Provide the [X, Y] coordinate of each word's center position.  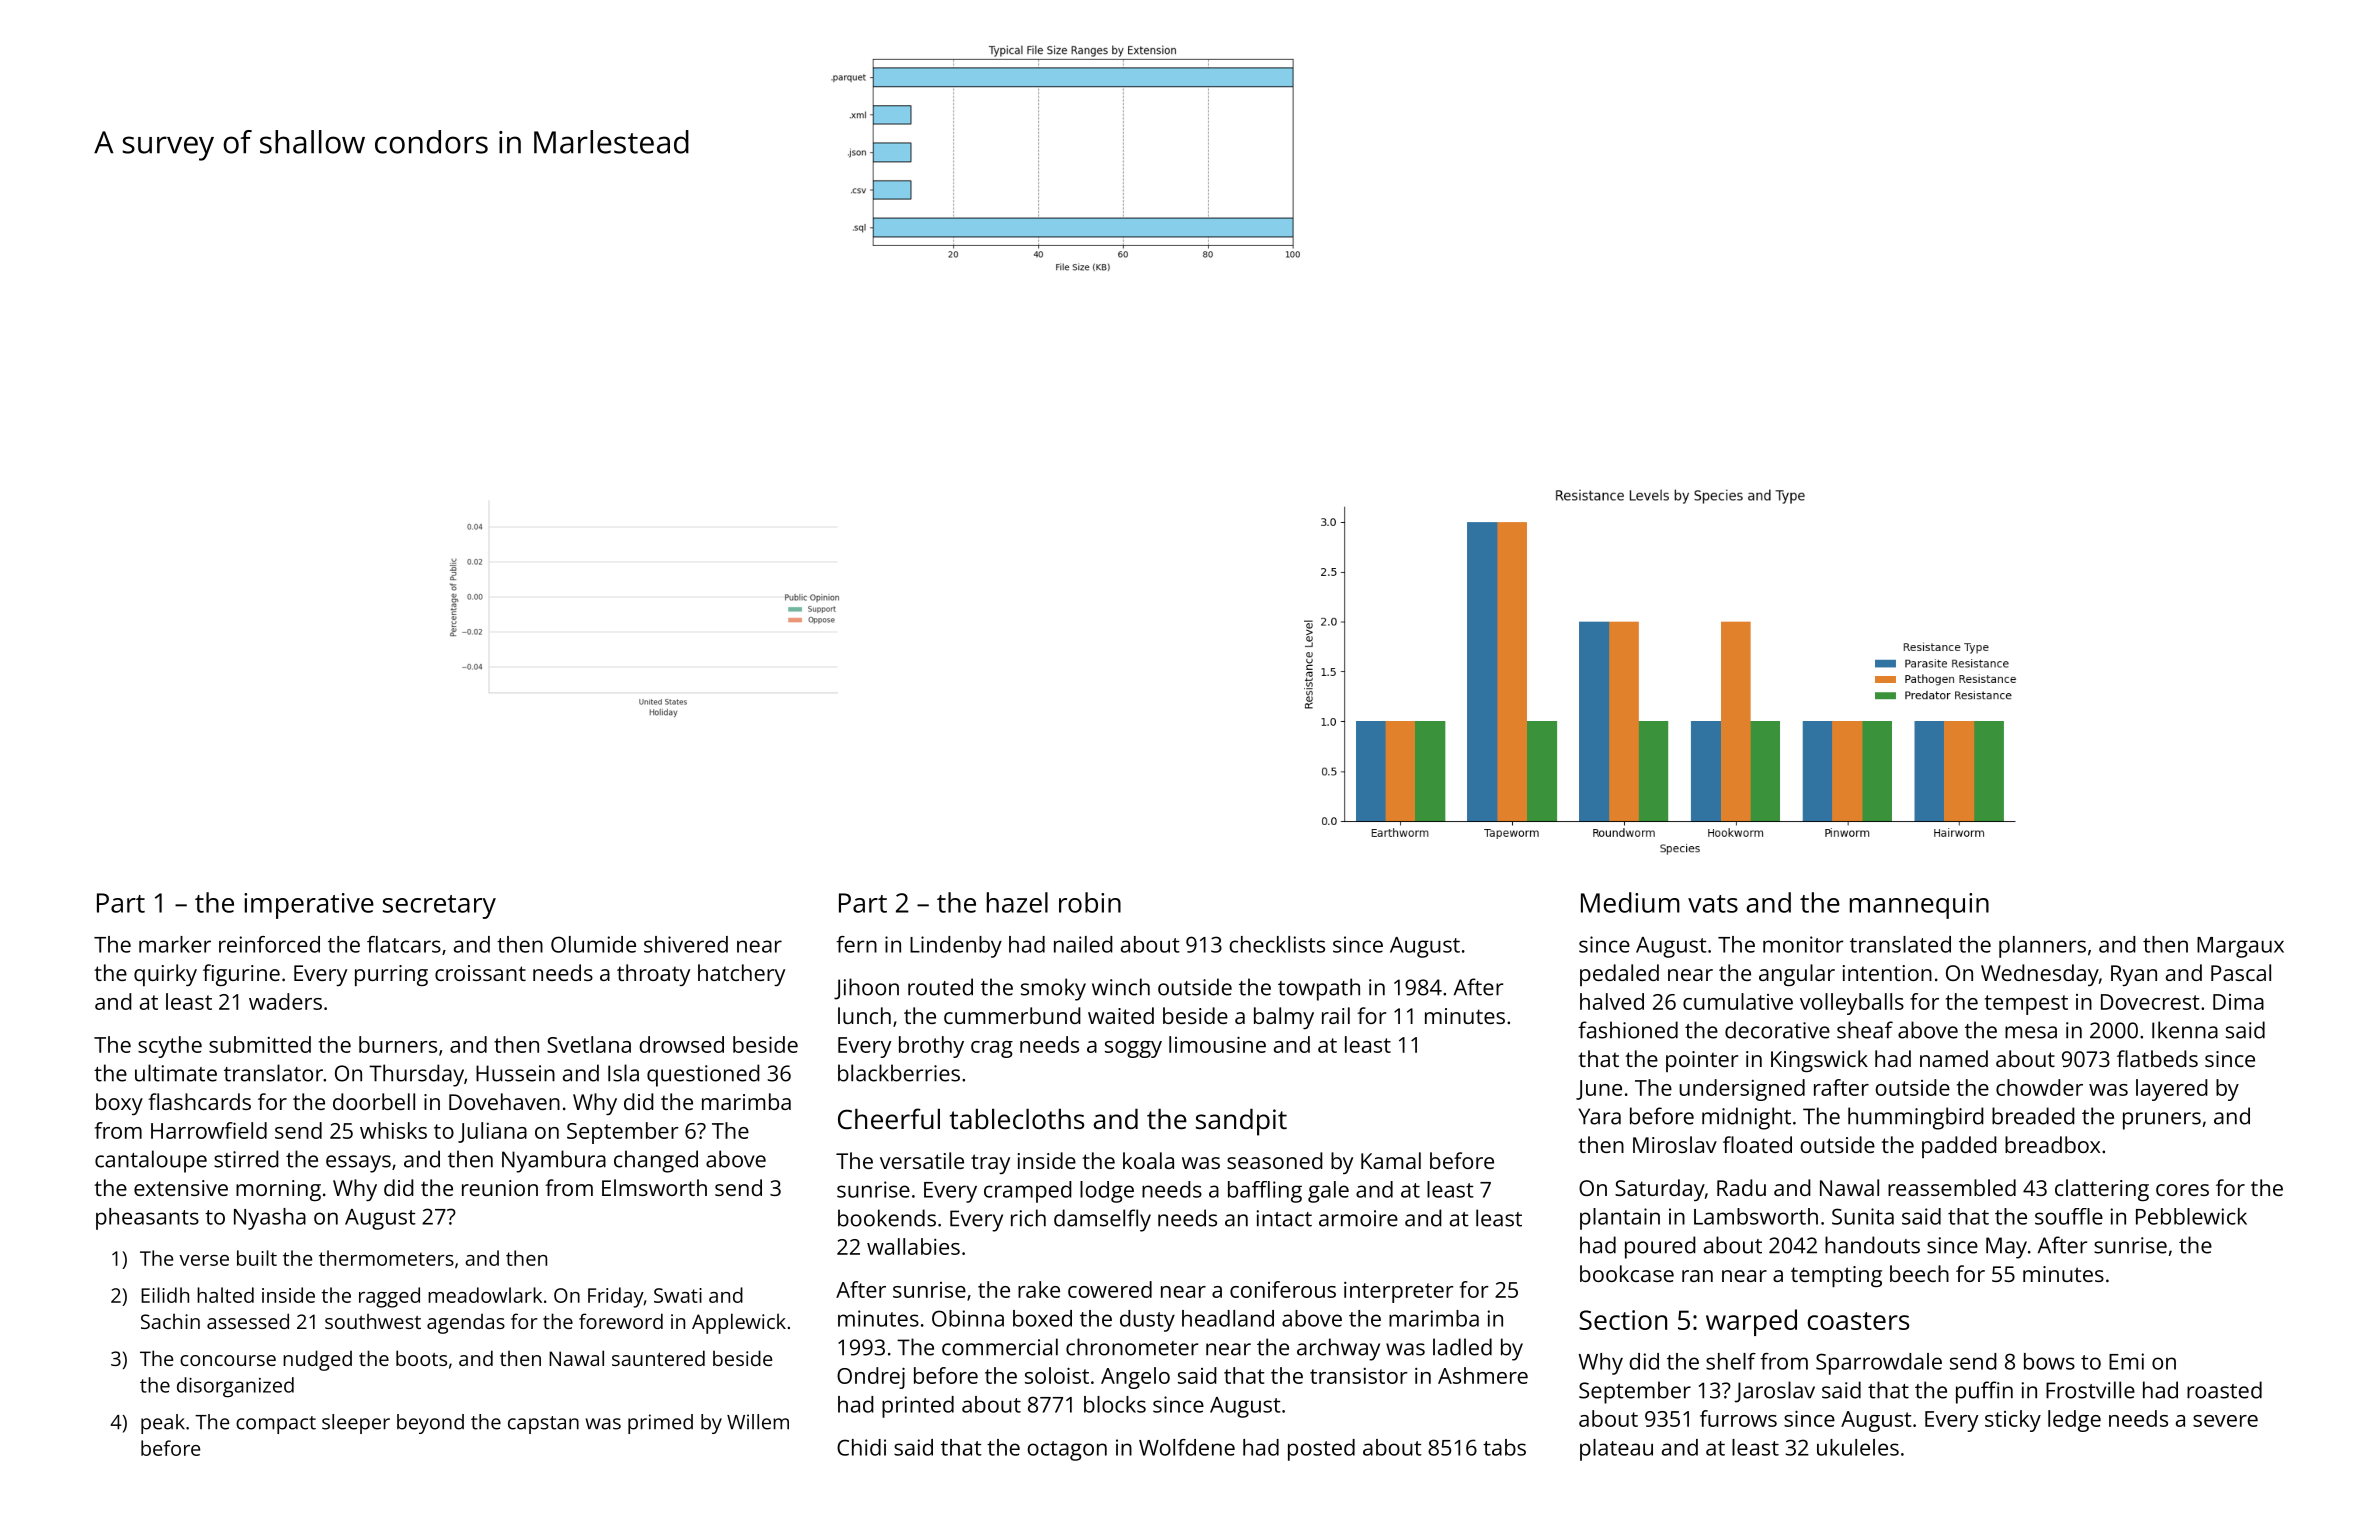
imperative [309, 906]
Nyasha [270, 1219]
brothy [931, 1047]
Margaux [2240, 947]
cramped [1028, 1192]
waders [285, 1001]
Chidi [861, 1447]
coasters [1858, 1321]
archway [1338, 1349]
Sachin [170, 1321]
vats [1713, 904]
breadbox [2052, 1144]
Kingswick [1819, 1061]
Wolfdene [1187, 1447]
